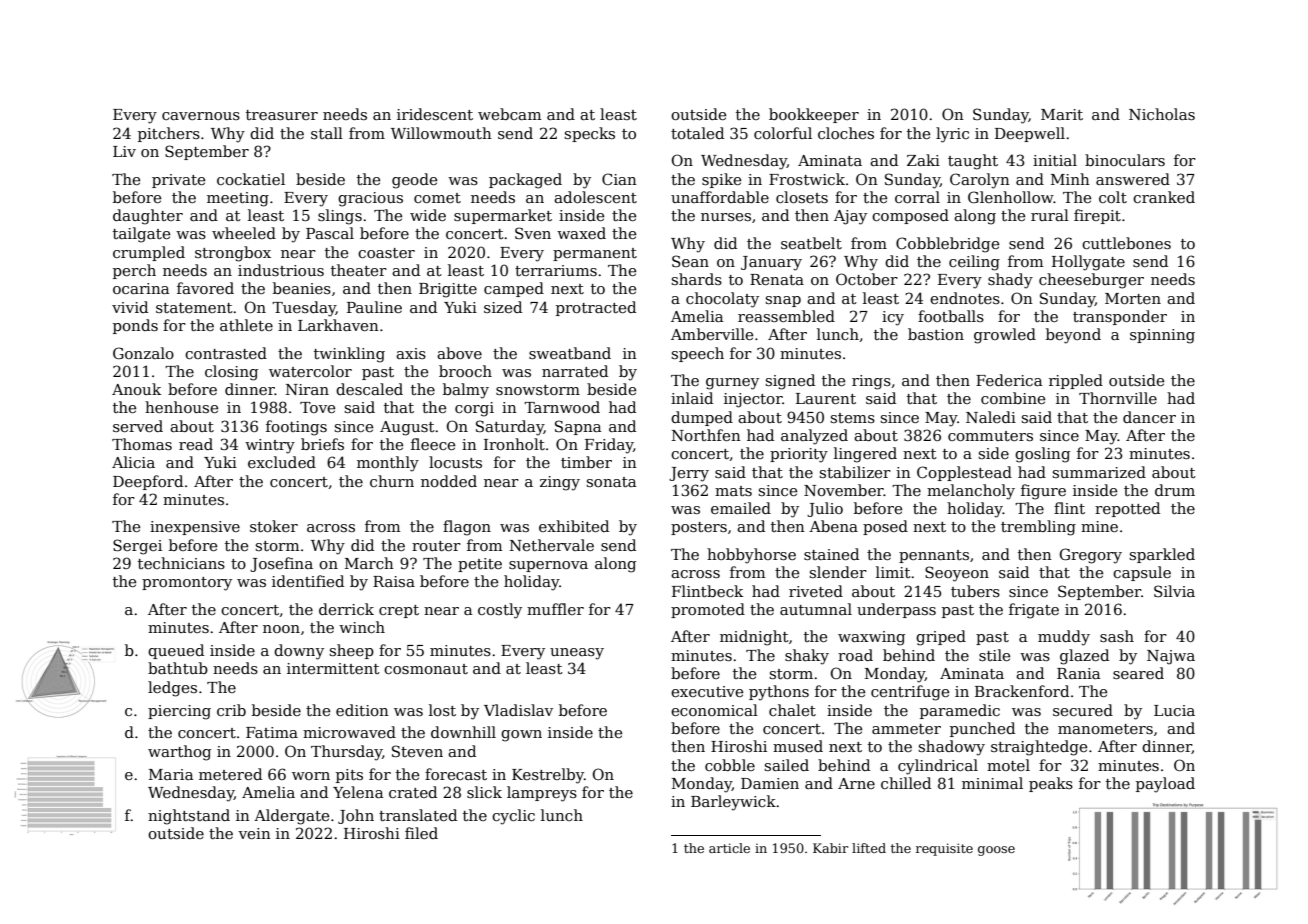 The width and height of the screenshot is (1308, 924). What do you see at coordinates (578, 427) in the screenshot?
I see `Sapna` at bounding box center [578, 427].
